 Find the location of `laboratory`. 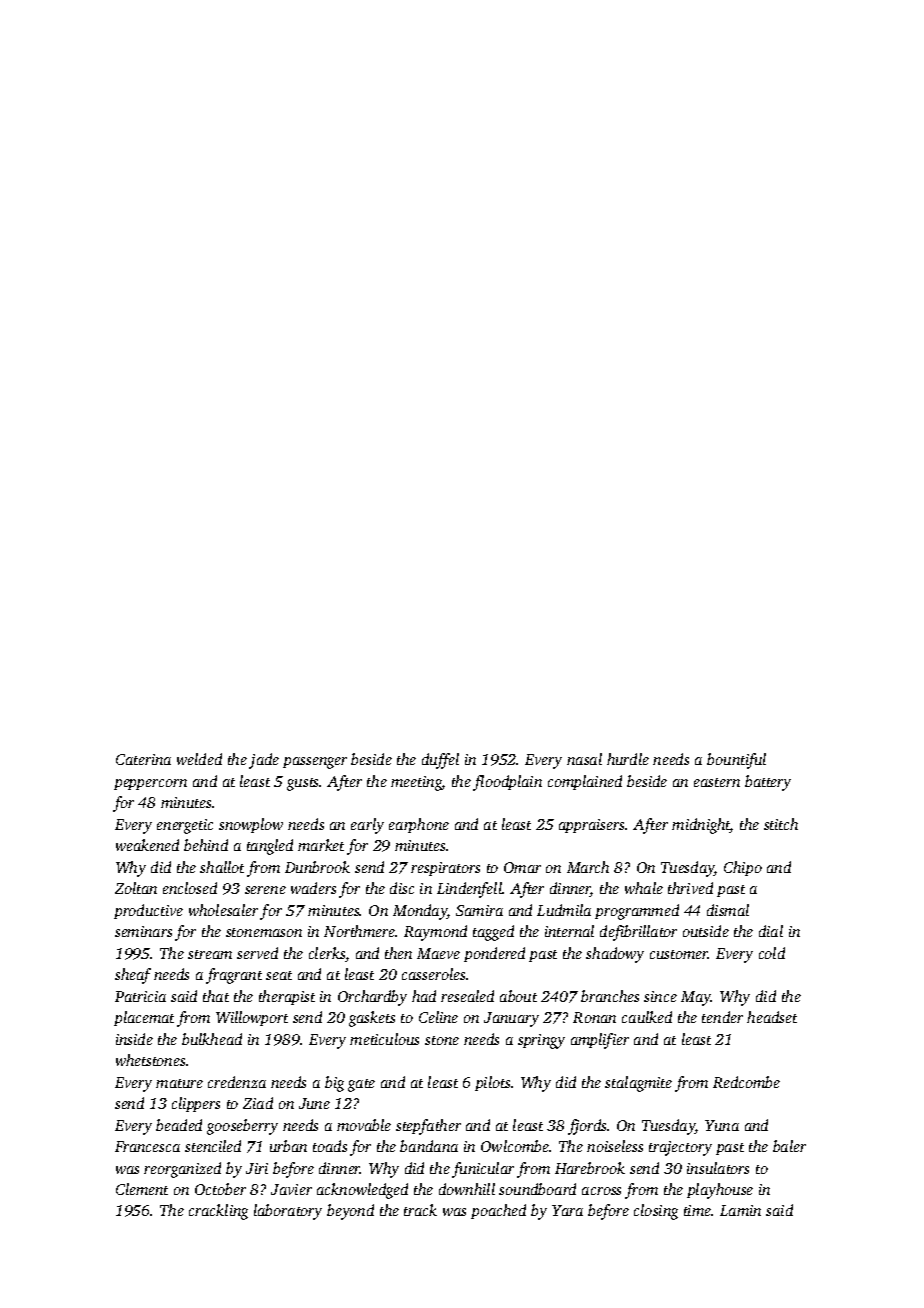

laboratory is located at coordinates (288, 1212).
